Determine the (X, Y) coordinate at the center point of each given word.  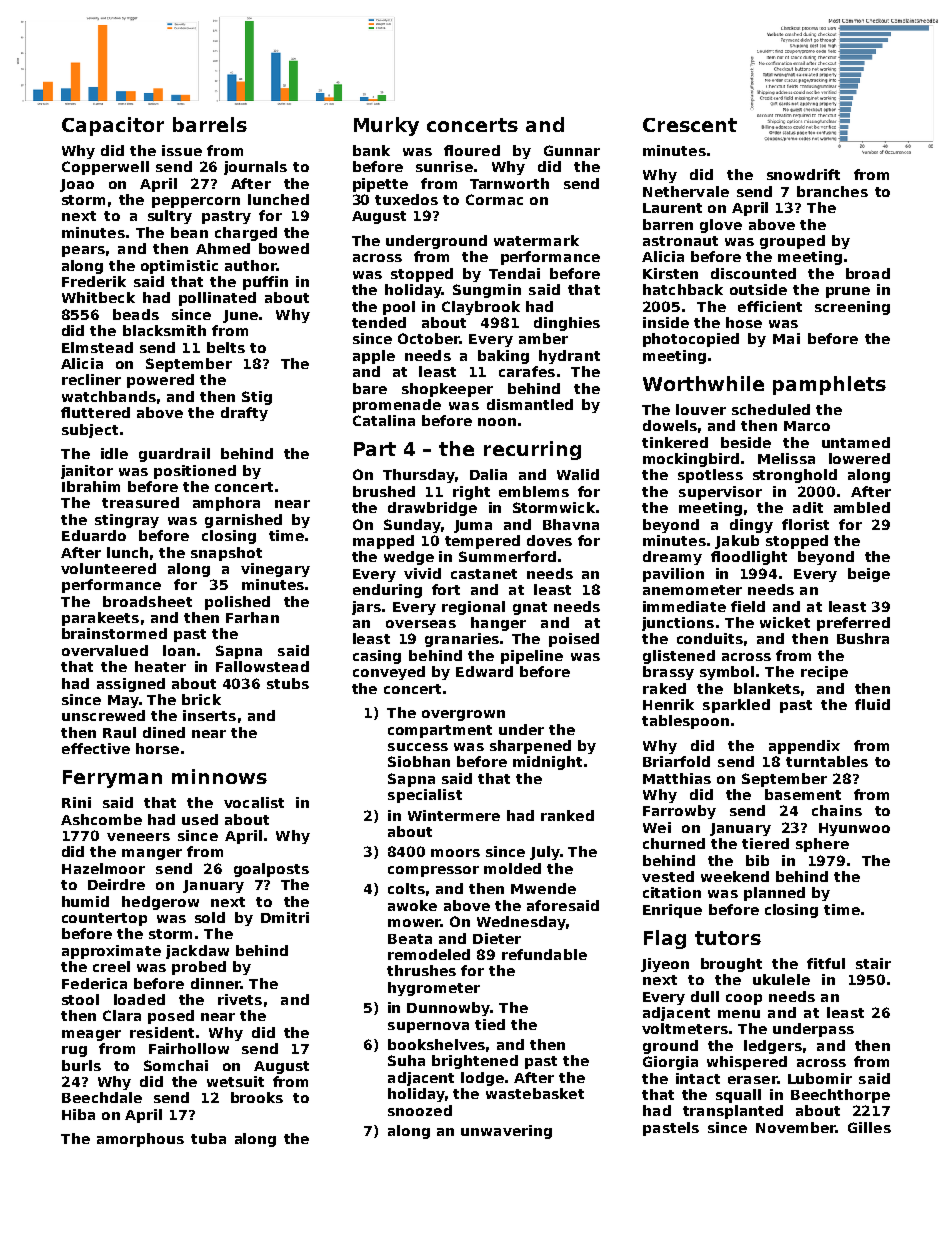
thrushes (421, 970)
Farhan (252, 617)
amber (543, 338)
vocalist (254, 802)
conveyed (389, 673)
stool (80, 999)
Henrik (668, 704)
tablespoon (685, 722)
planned (774, 894)
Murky (386, 126)
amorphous (140, 1140)
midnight (547, 763)
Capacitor (113, 126)
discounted (753, 273)
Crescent (690, 125)
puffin (265, 283)
